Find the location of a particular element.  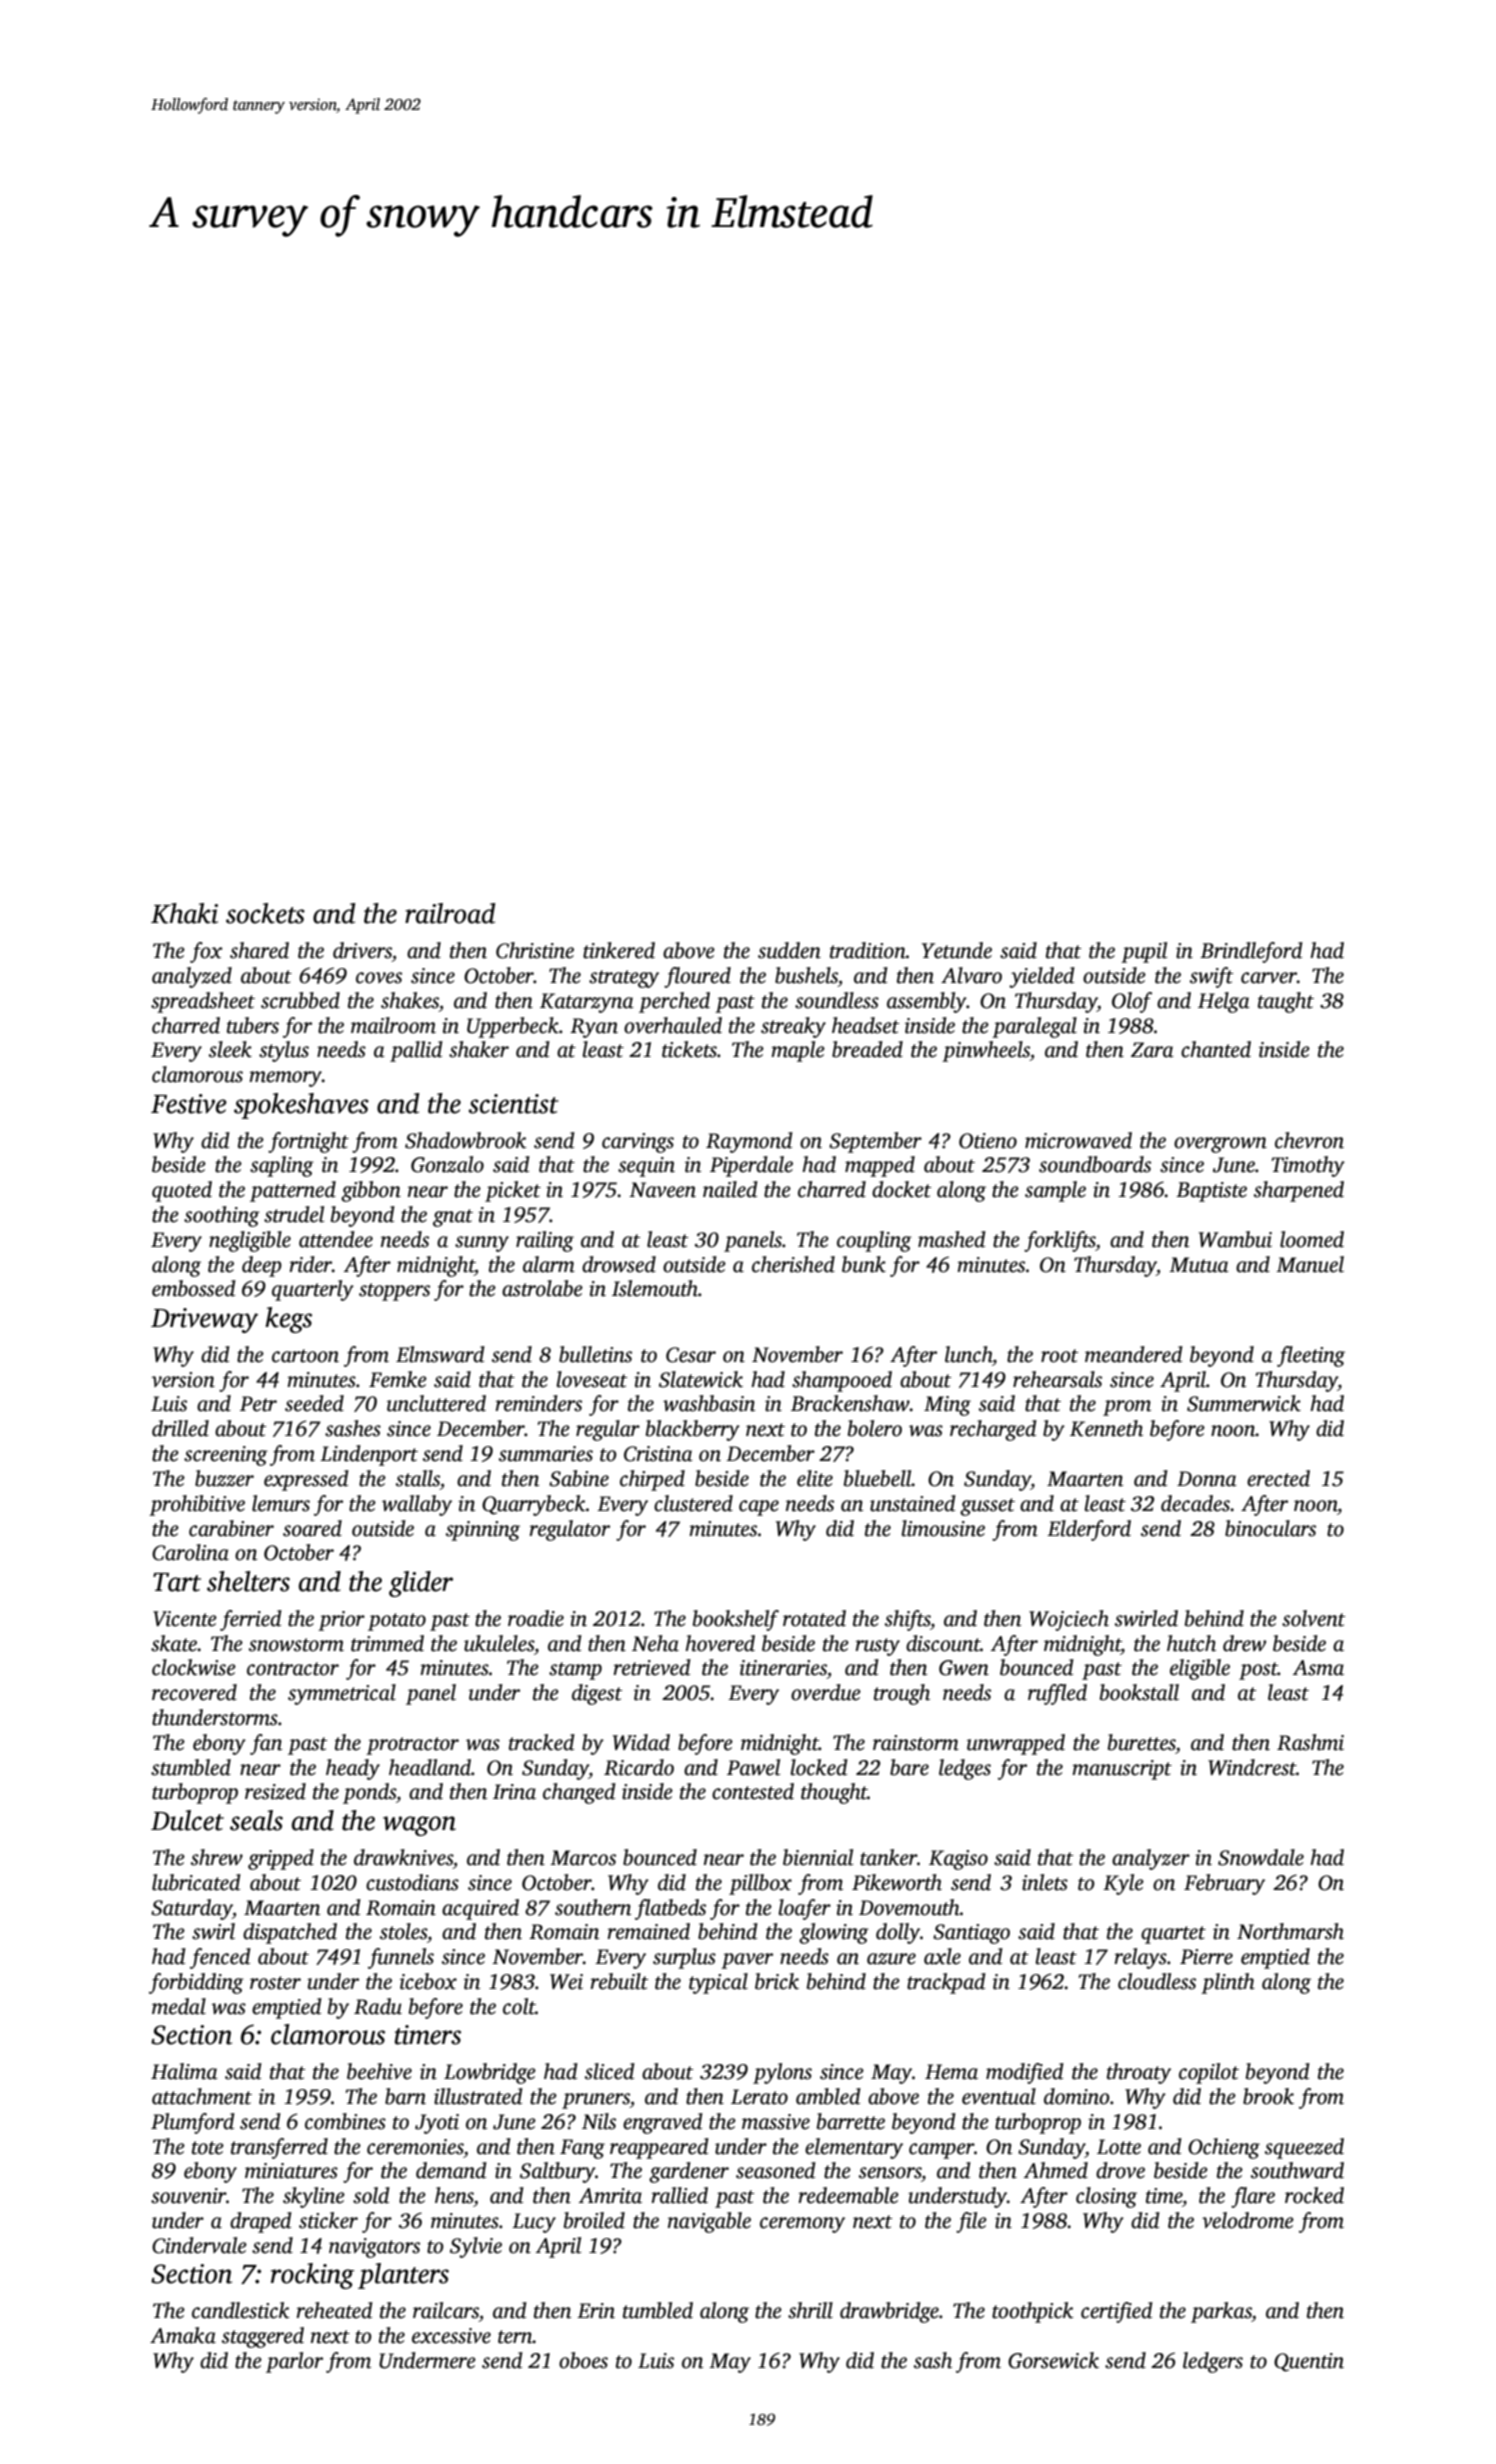

embossed is located at coordinates (194, 1288).
